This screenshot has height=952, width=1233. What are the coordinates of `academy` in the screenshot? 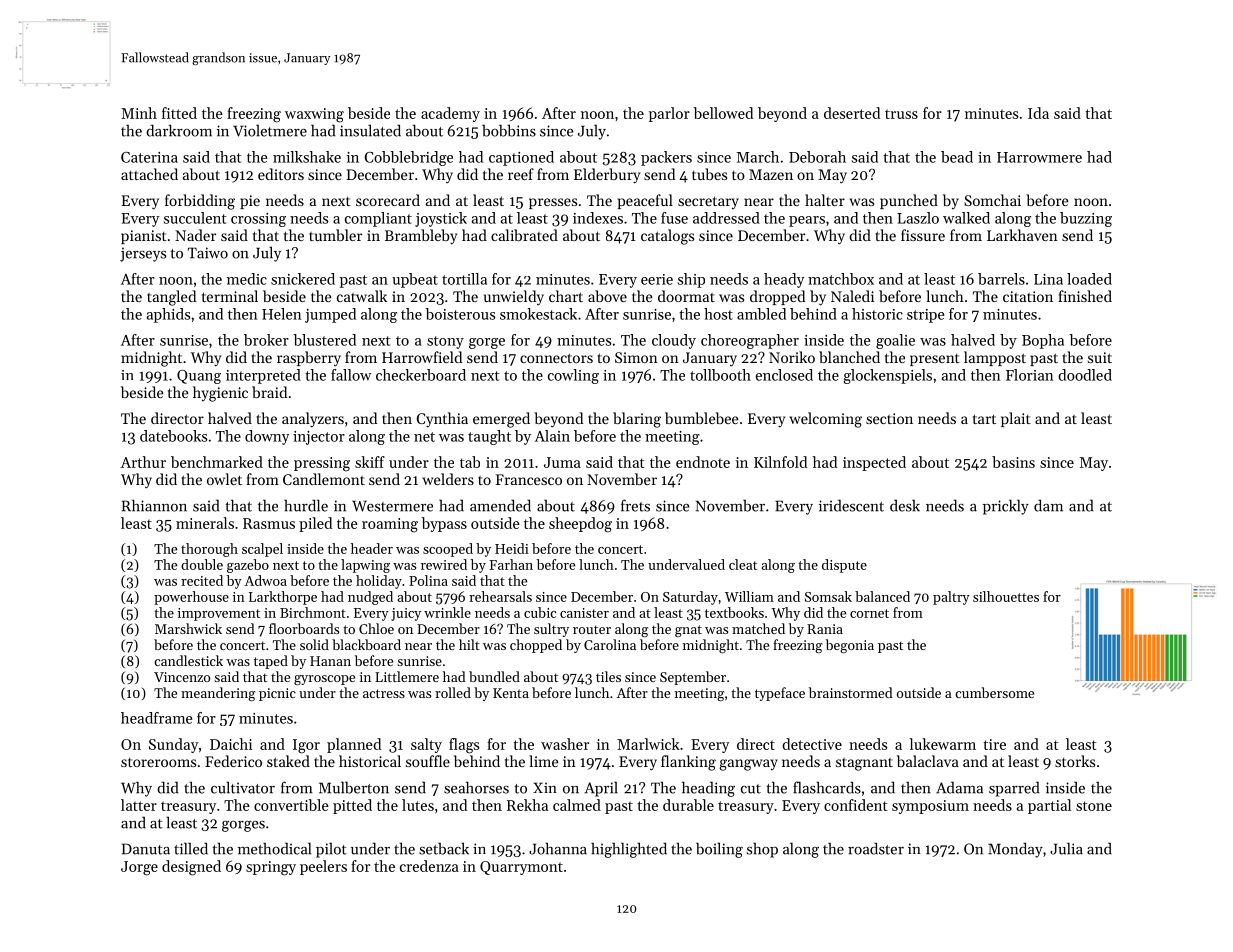 It's located at (450, 114).
